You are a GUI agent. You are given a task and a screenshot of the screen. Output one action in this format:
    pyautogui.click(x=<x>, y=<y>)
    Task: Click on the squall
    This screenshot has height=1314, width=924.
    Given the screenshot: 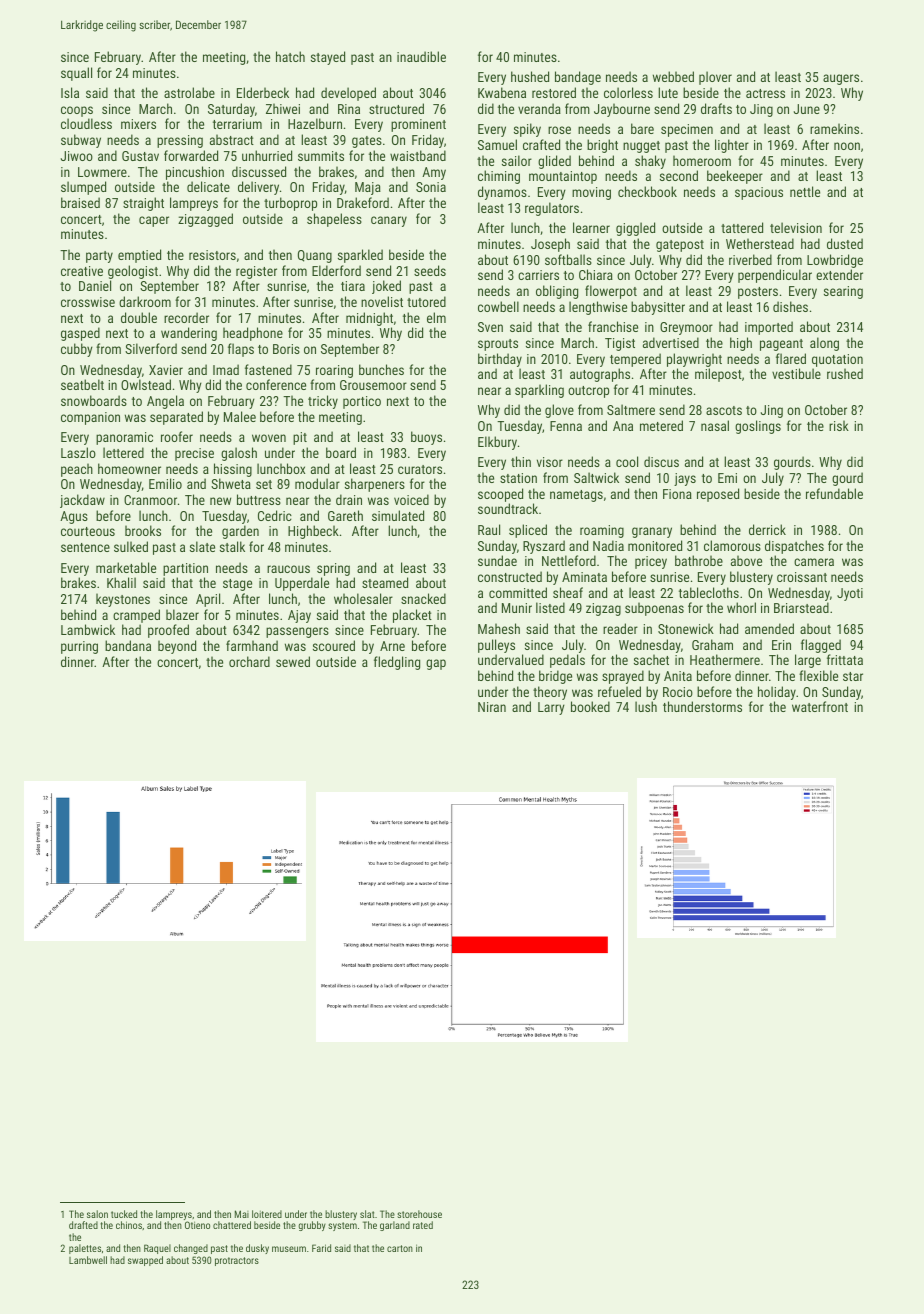 What is the action you would take?
    pyautogui.click(x=76, y=74)
